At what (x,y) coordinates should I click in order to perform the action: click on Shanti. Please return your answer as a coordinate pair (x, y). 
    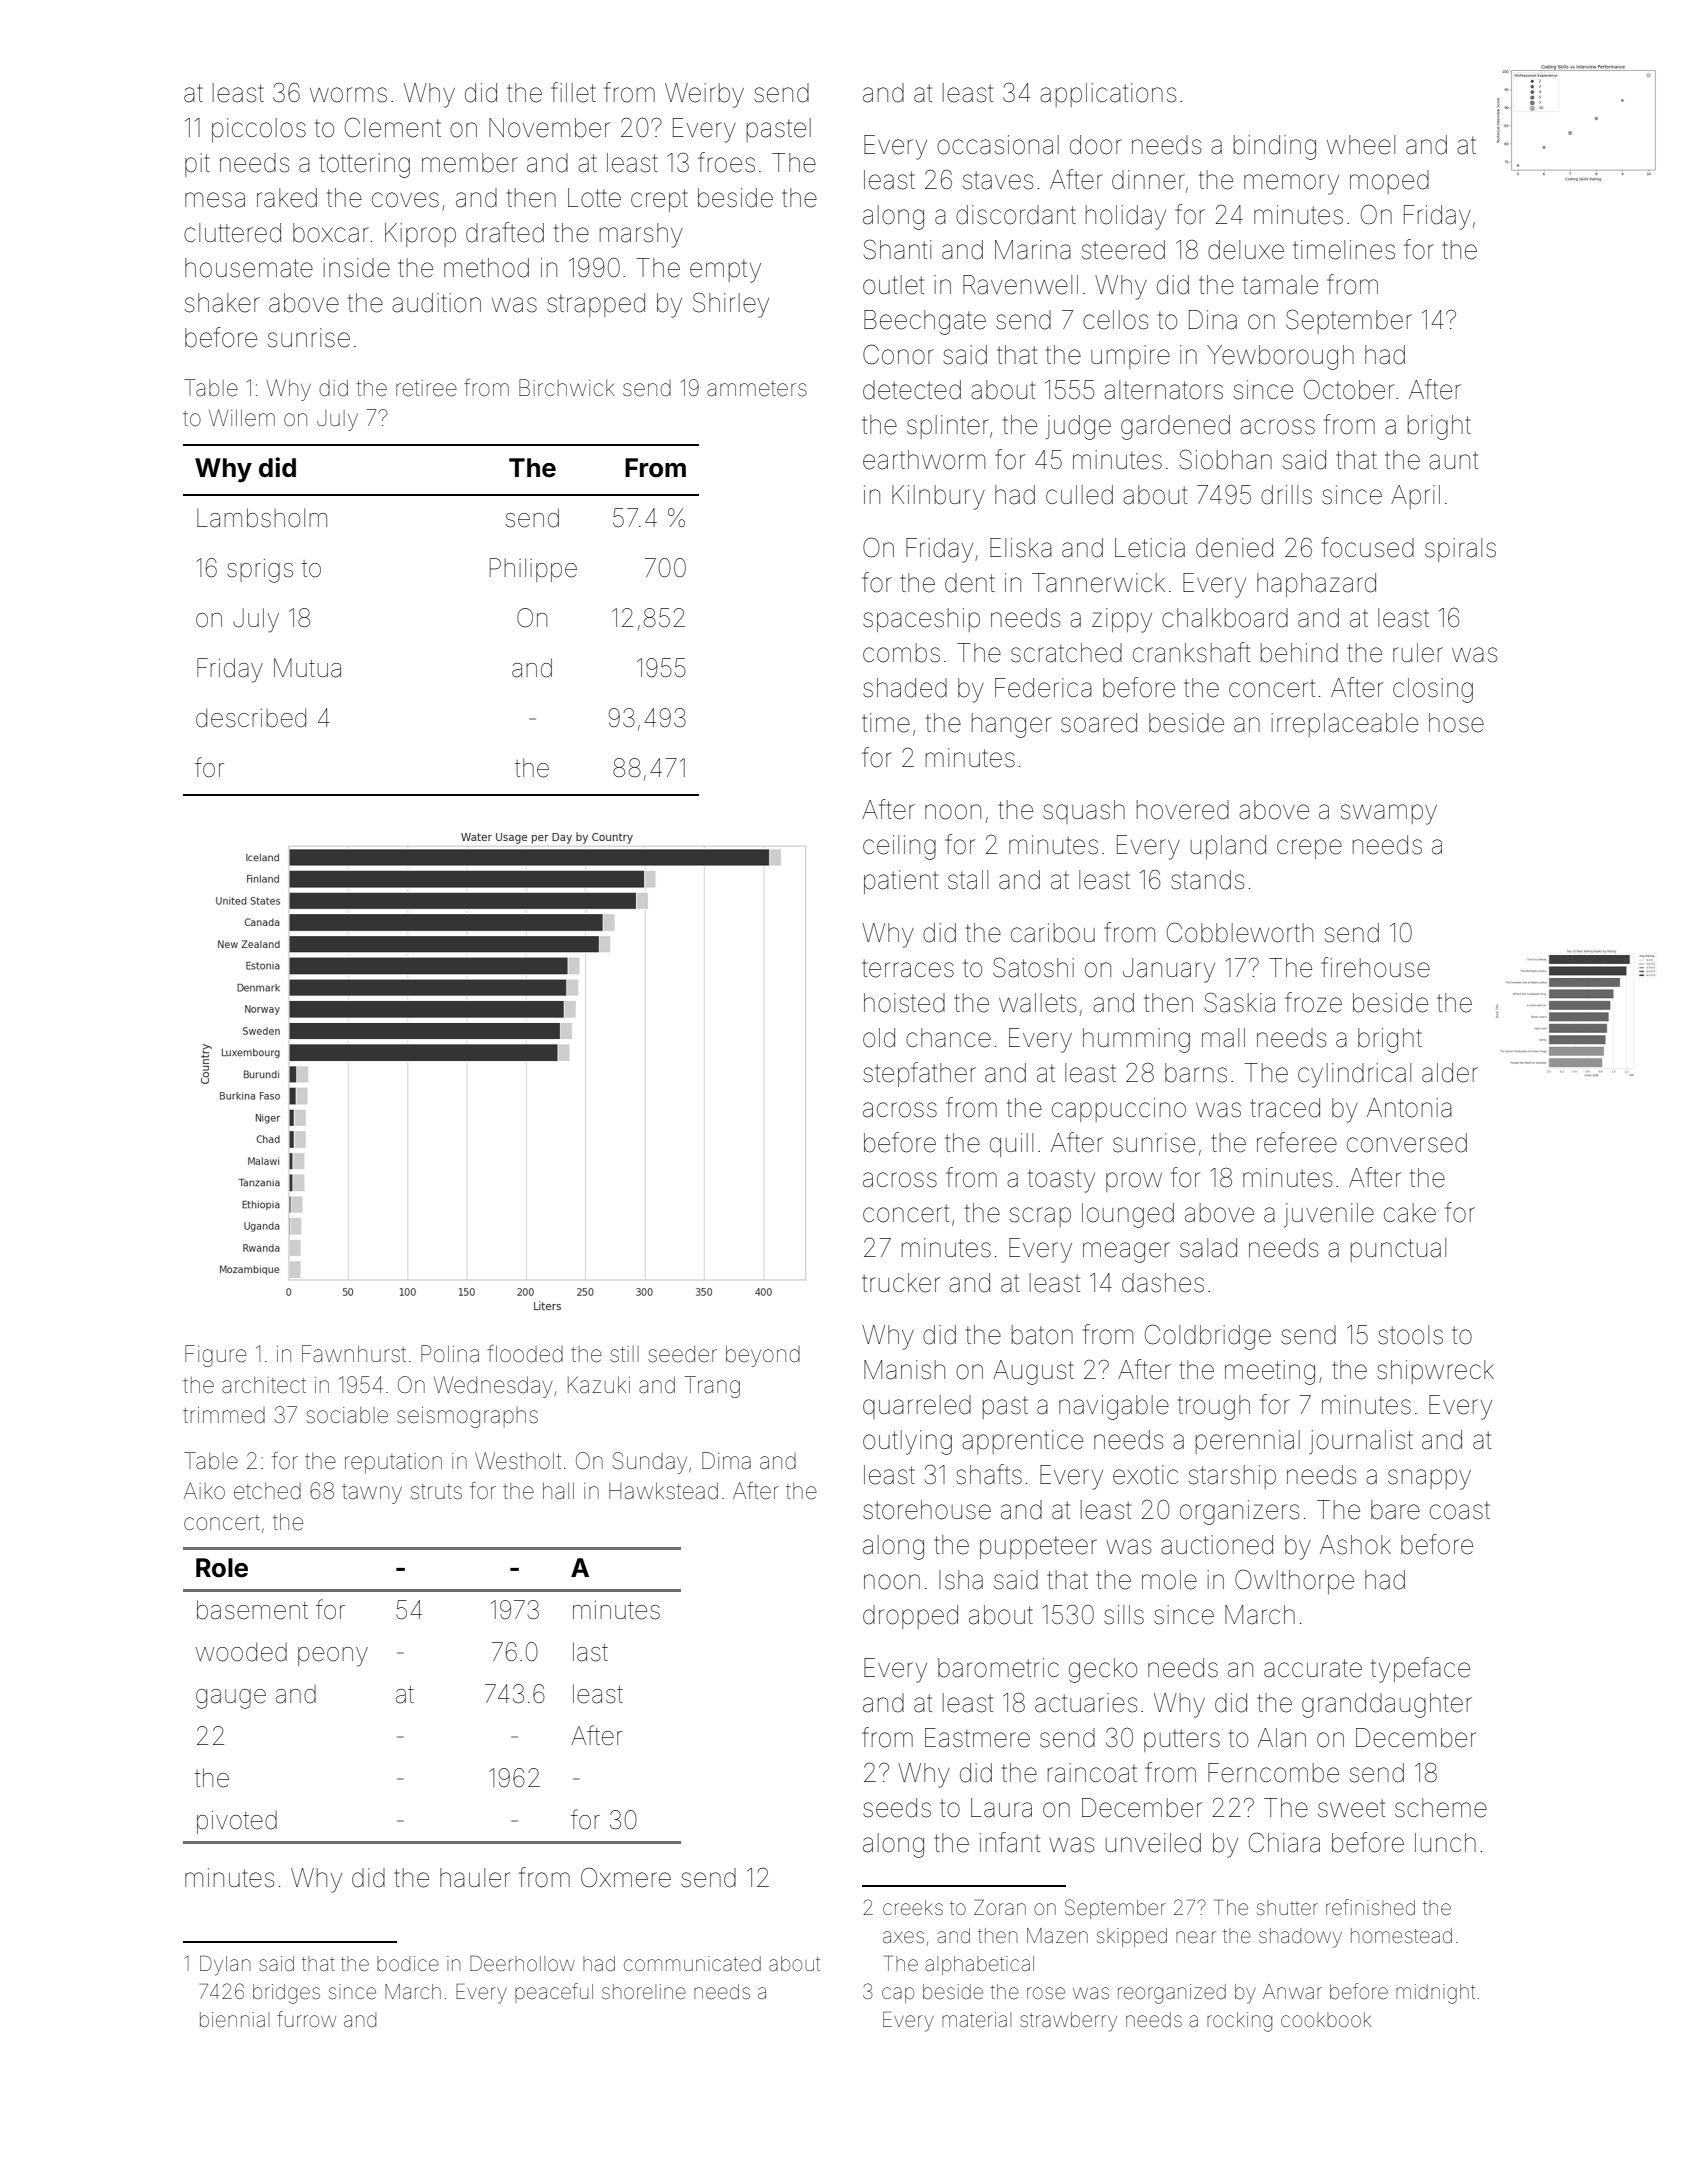
    Looking at the image, I should click on (897, 249).
